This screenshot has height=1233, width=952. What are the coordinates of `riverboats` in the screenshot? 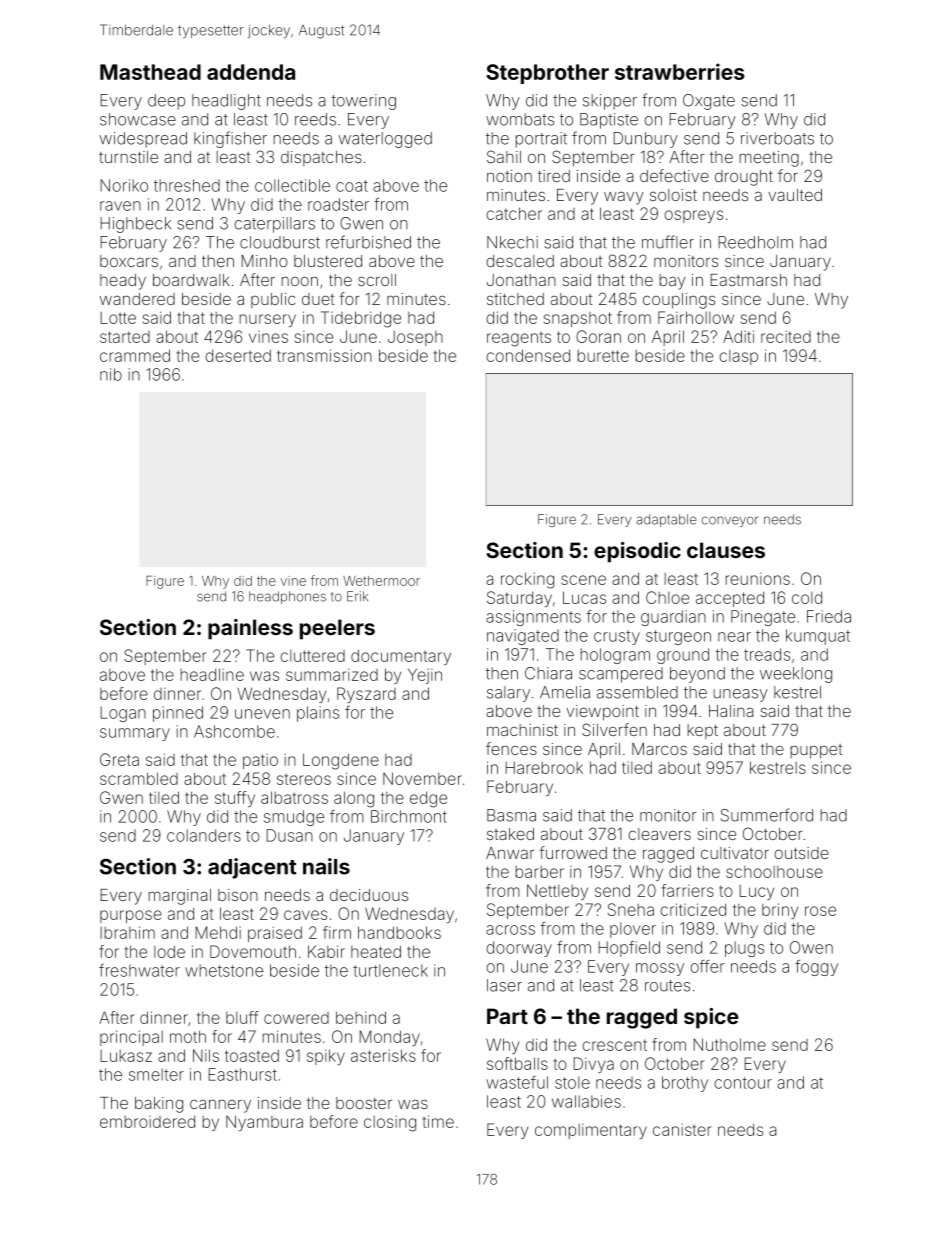 It's located at (777, 138).
